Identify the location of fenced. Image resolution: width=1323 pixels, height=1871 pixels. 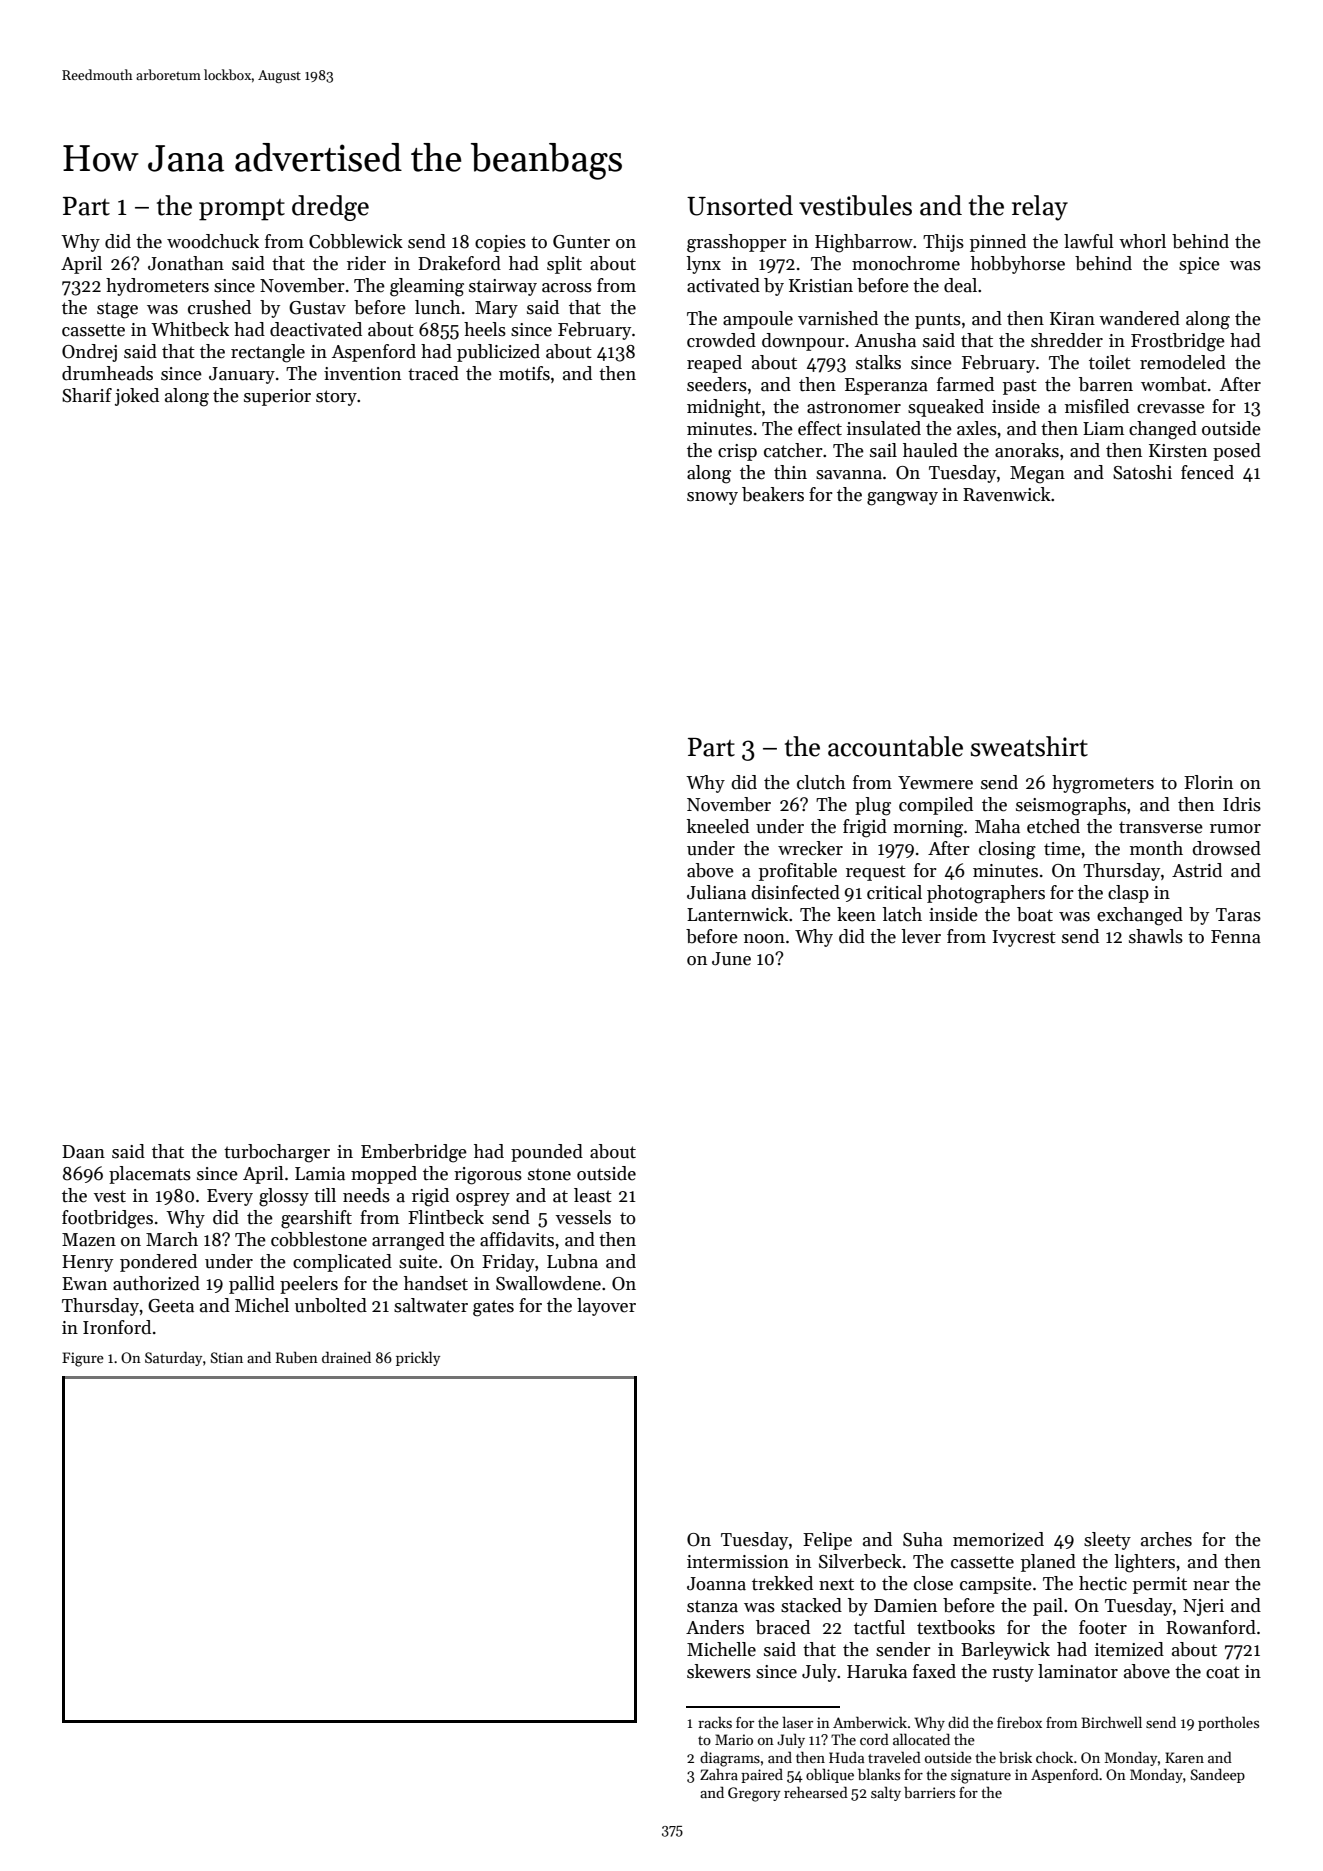
(1207, 472).
